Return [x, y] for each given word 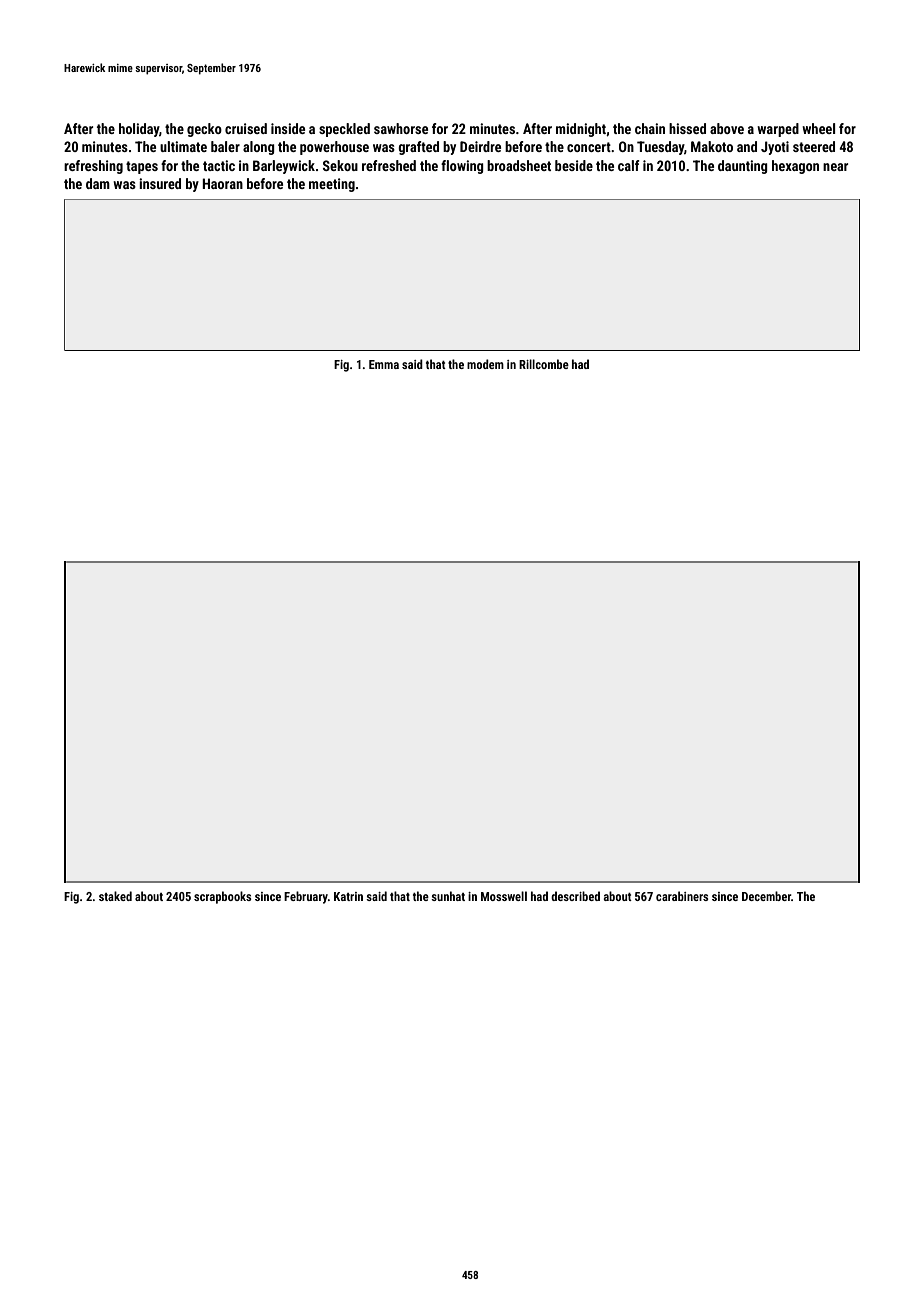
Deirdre [480, 146]
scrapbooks [223, 897]
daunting [743, 167]
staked [115, 896]
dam [98, 183]
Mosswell [504, 896]
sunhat [448, 896]
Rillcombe [544, 364]
